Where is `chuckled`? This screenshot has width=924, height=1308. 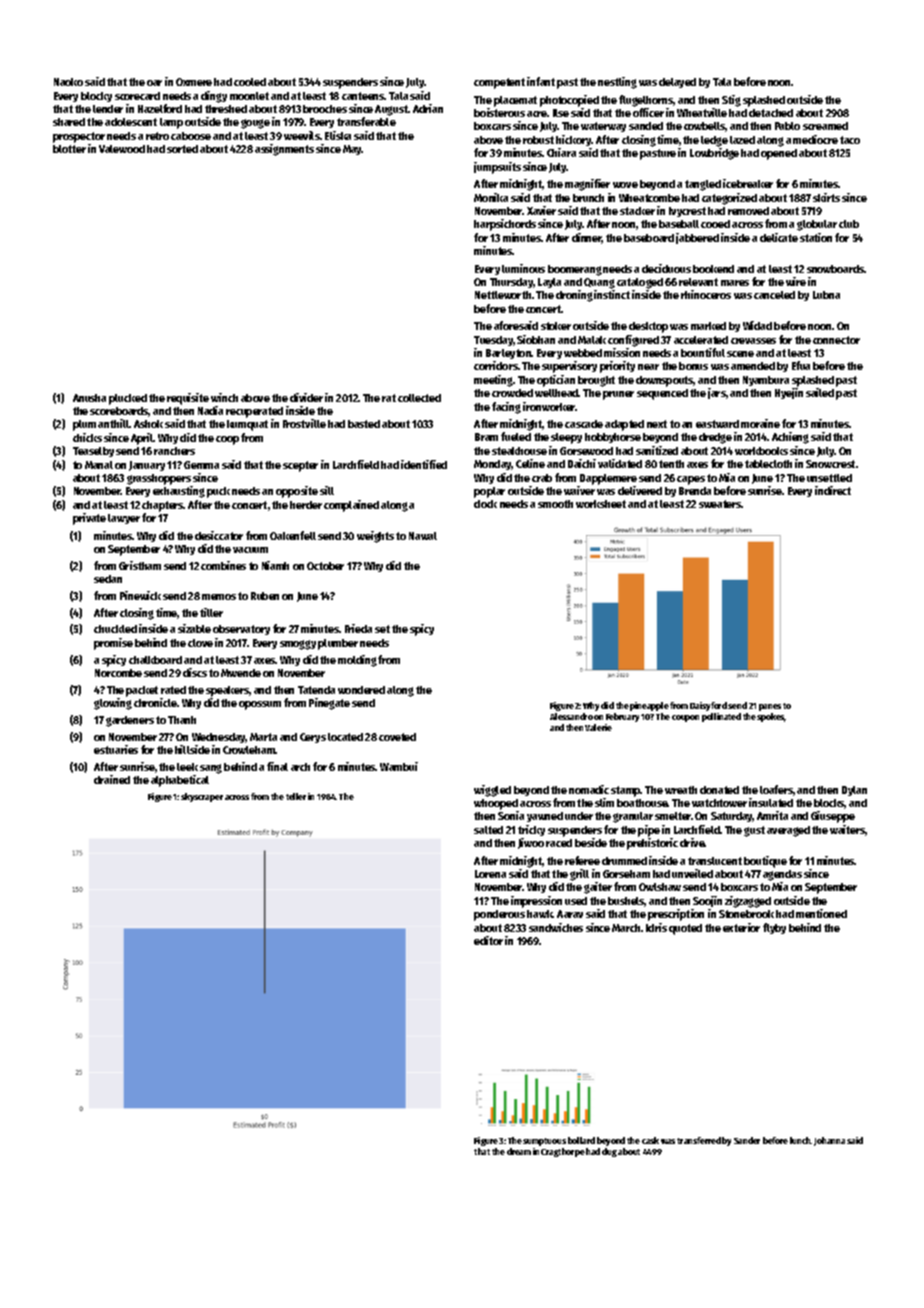
chuckled is located at coordinates (115, 629).
